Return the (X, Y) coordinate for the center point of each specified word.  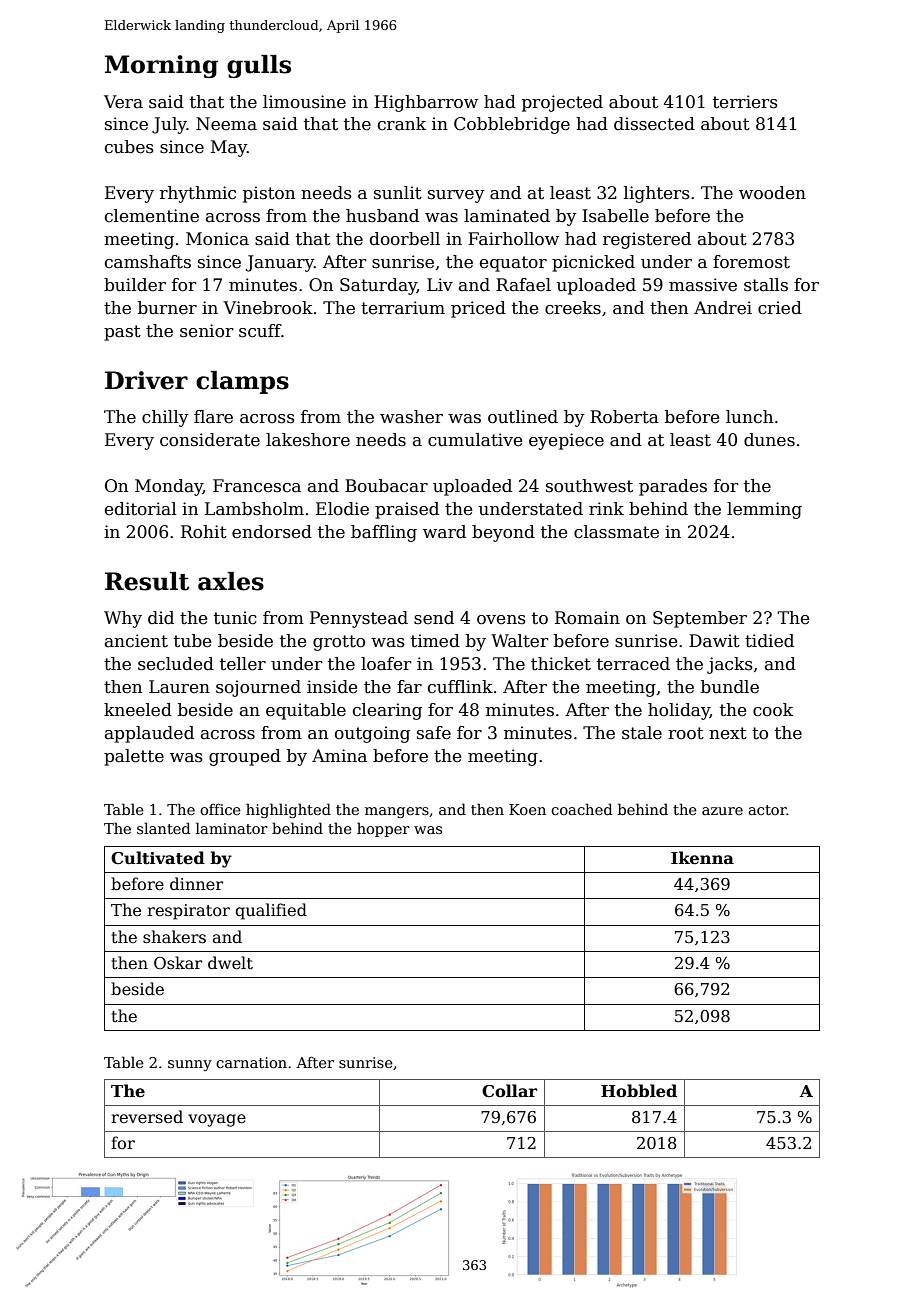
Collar (509, 1091)
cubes (129, 147)
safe (434, 733)
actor (767, 810)
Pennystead (359, 619)
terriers (745, 102)
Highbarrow (426, 103)
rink (606, 508)
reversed (147, 1117)
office (220, 809)
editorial (141, 509)
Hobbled (639, 1091)
